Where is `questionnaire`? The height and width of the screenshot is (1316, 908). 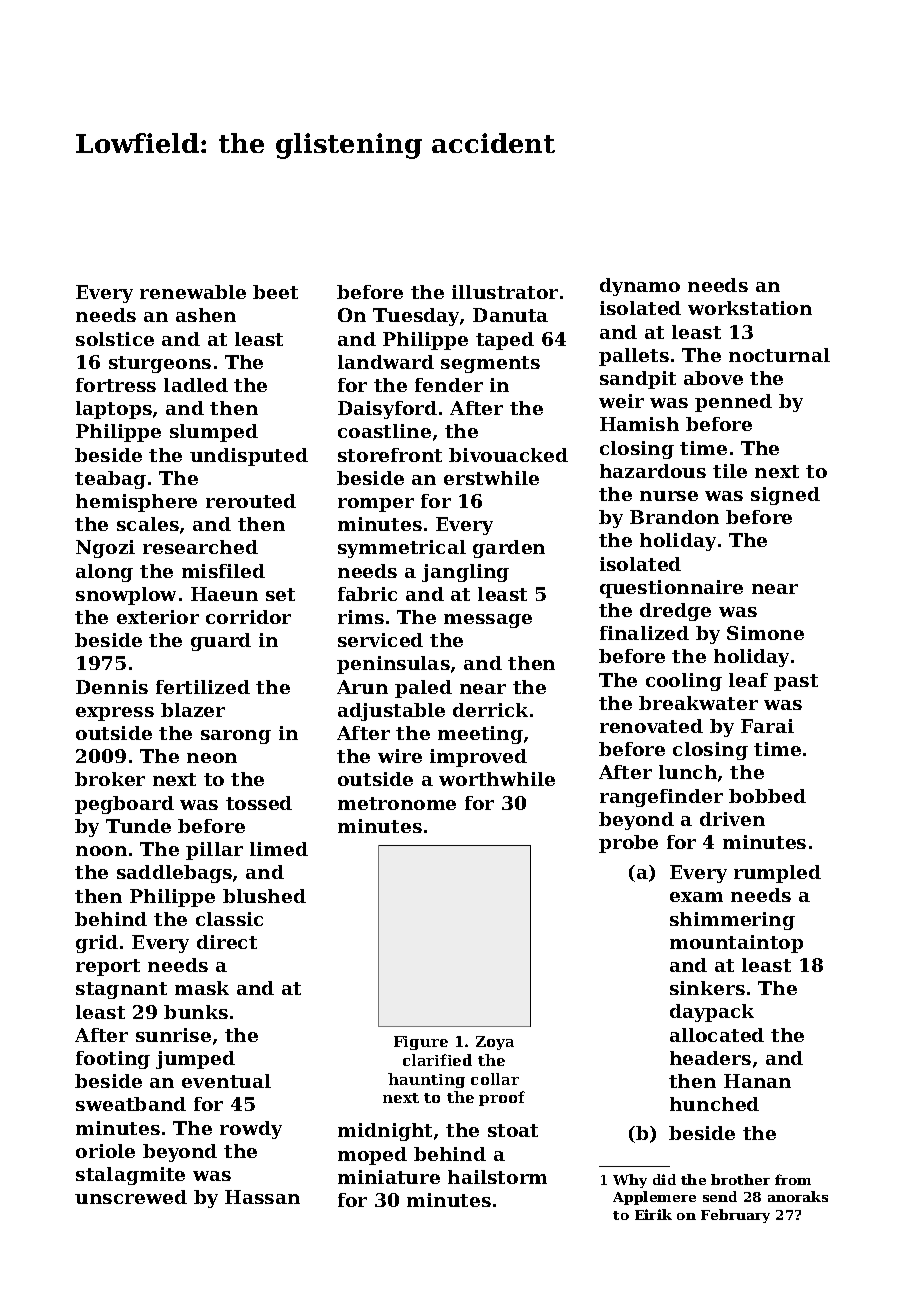 questionnaire is located at coordinates (671, 589).
